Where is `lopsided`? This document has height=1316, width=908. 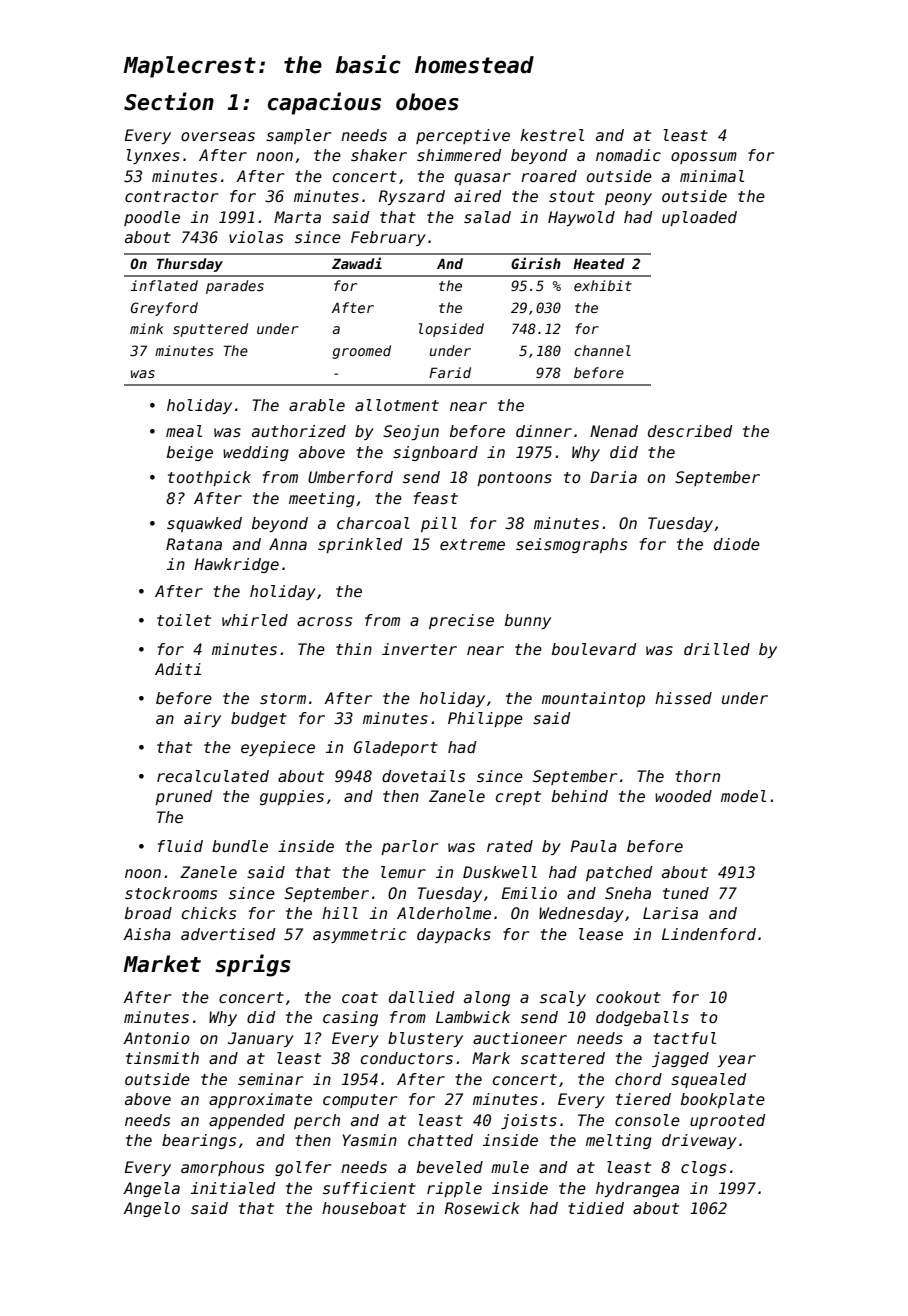 lopsided is located at coordinates (451, 330).
